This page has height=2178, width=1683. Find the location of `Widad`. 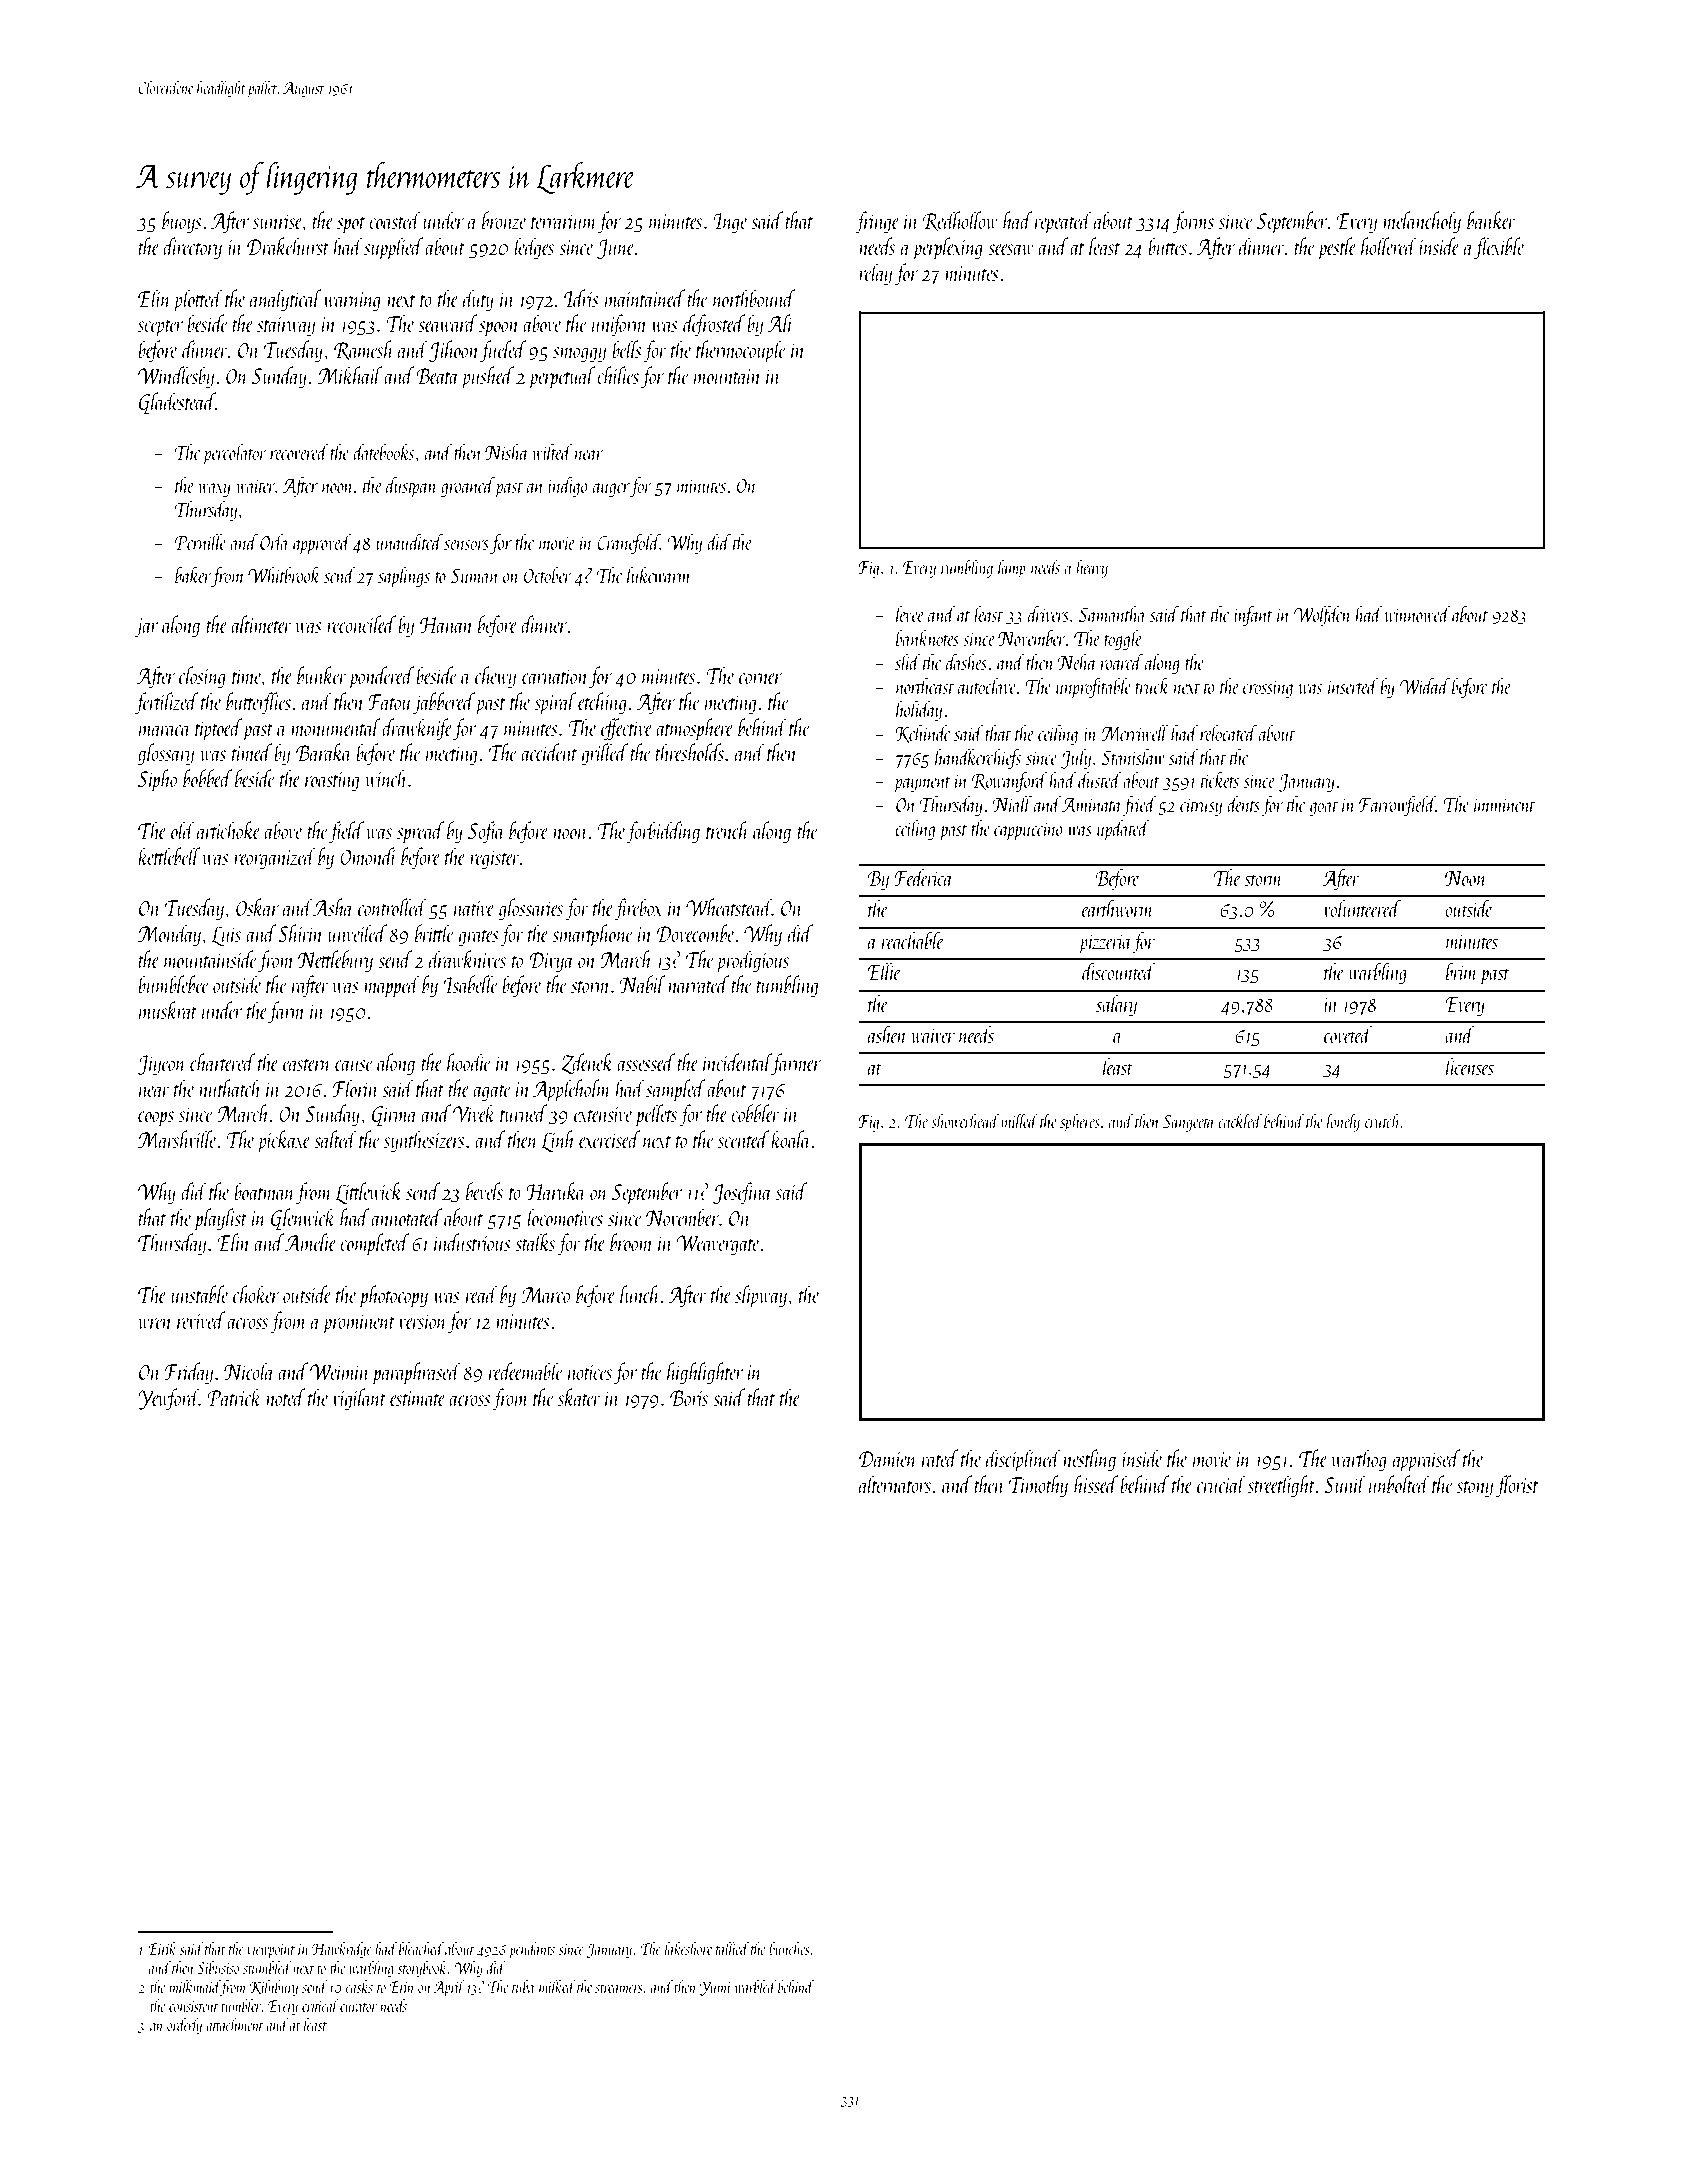

Widad is located at coordinates (1425, 686).
